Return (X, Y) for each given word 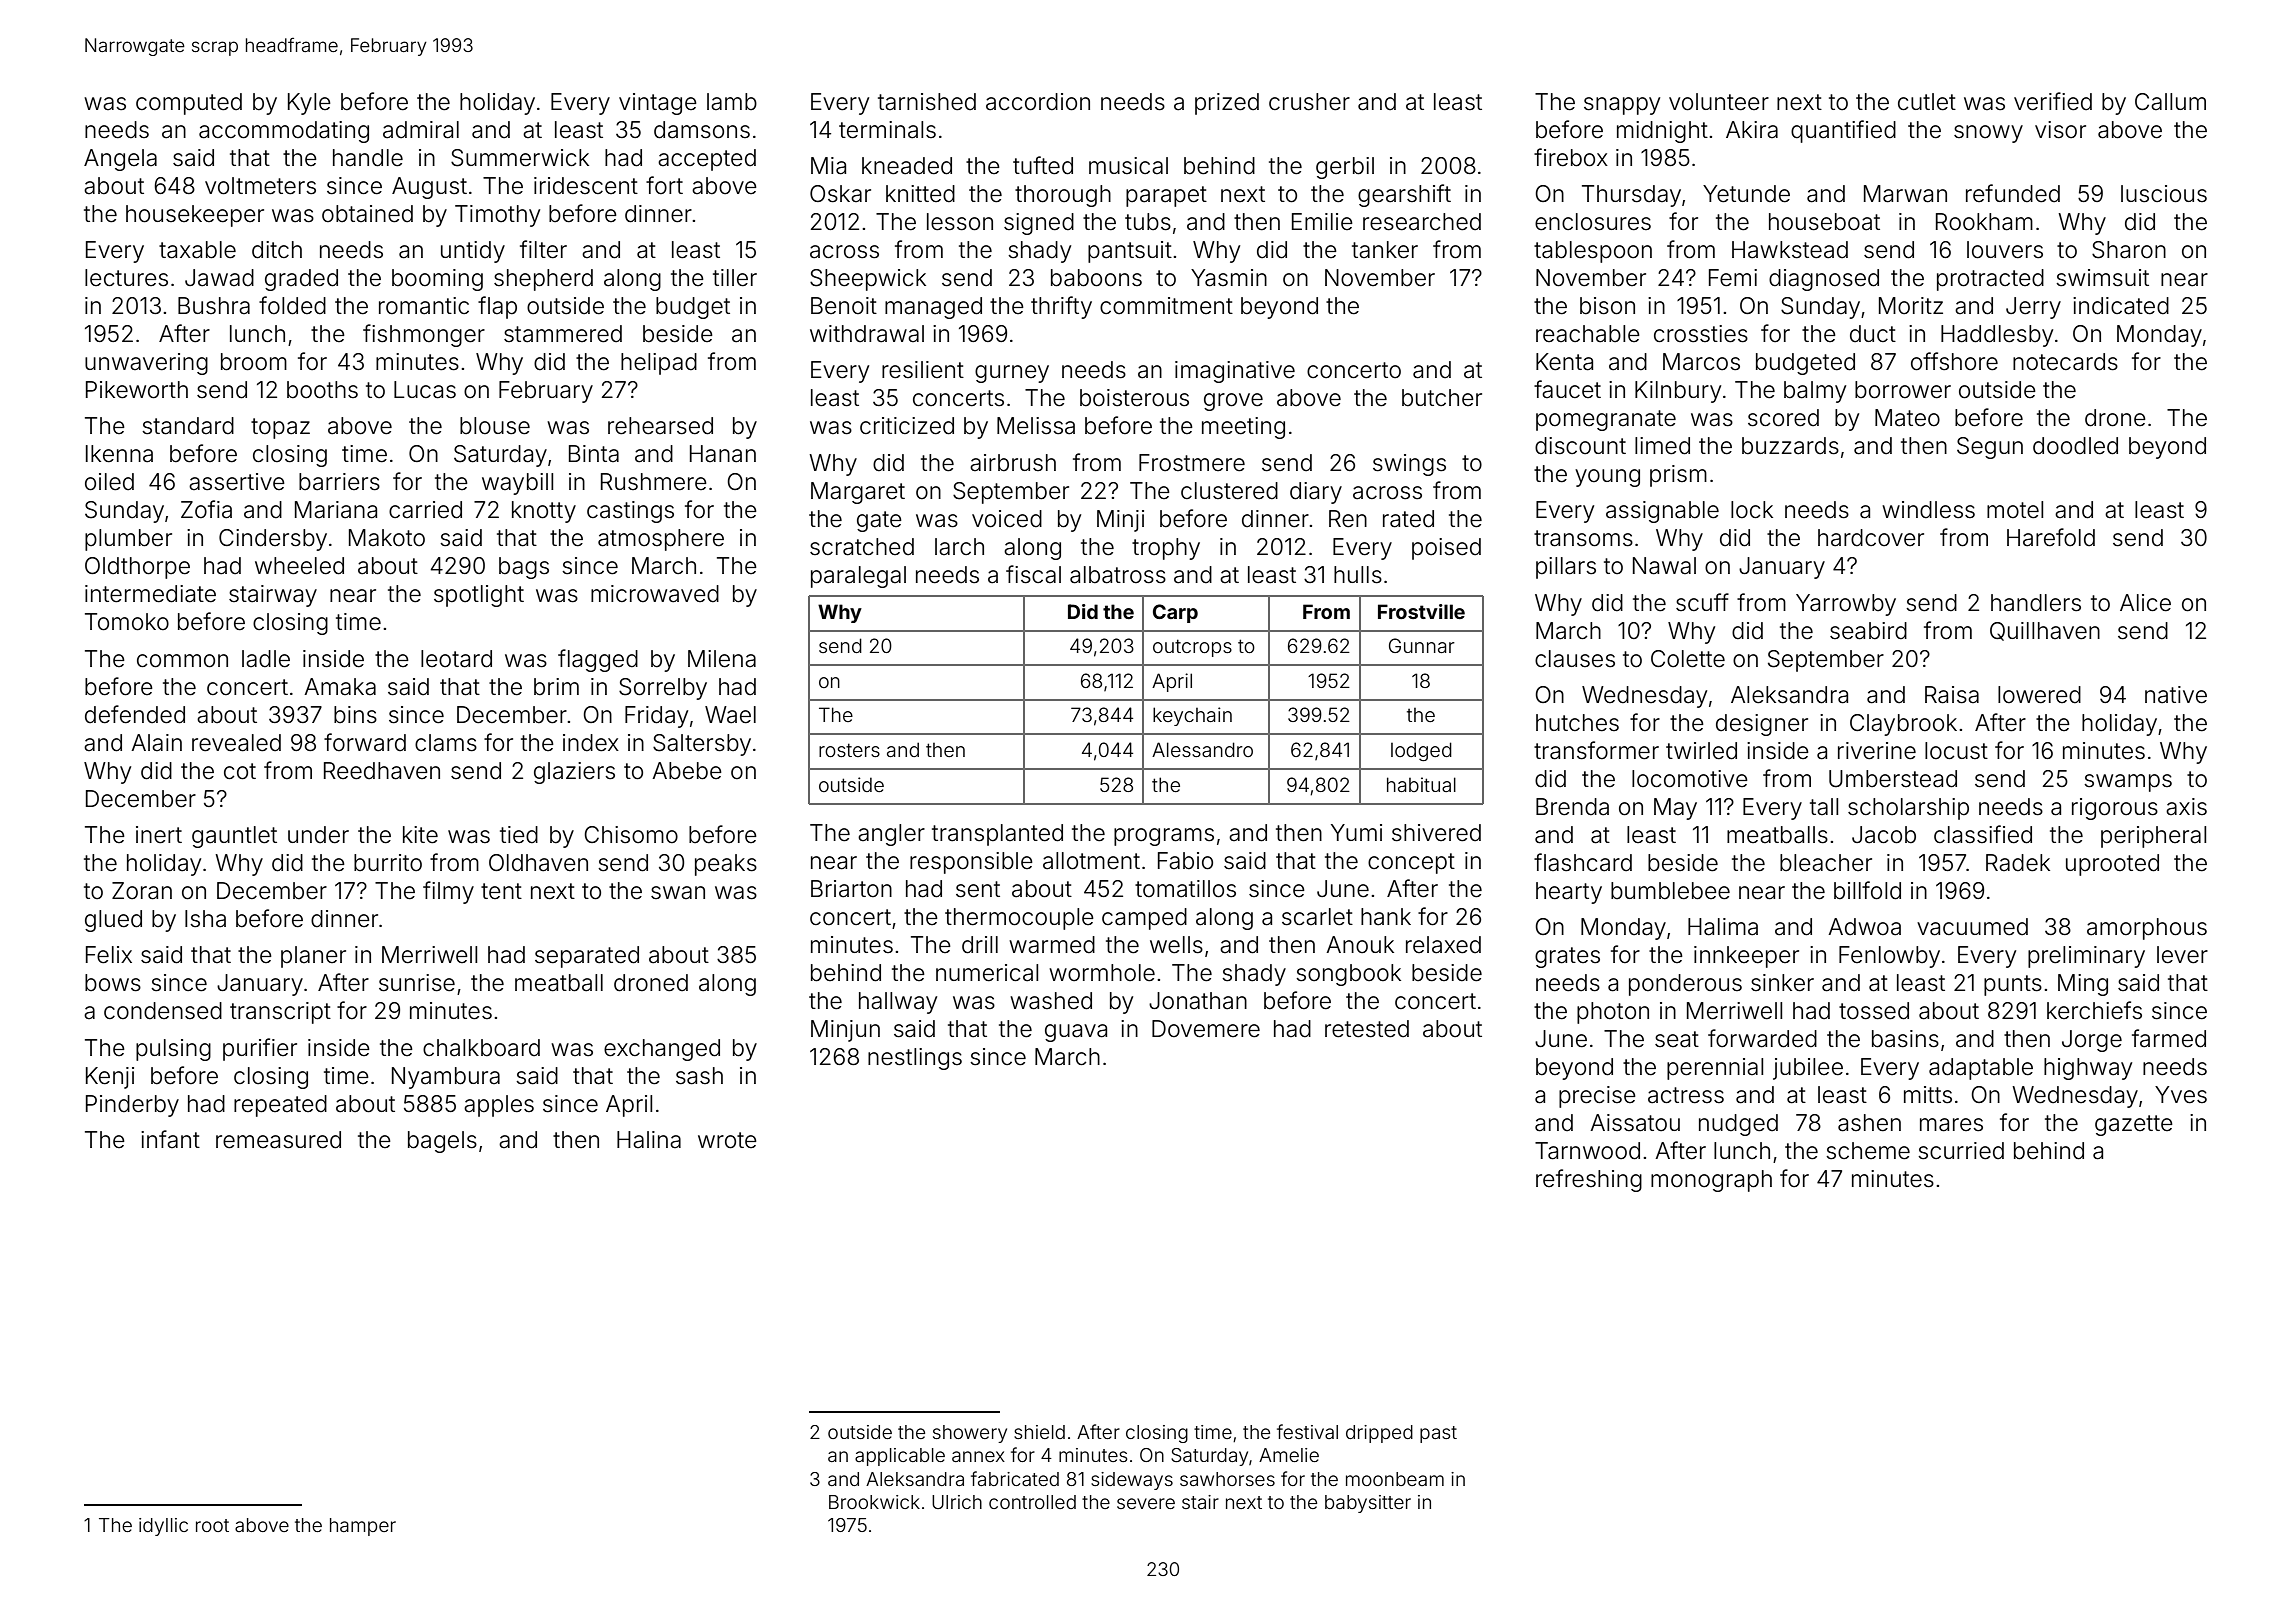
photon (1613, 1013)
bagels (442, 1142)
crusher (1309, 102)
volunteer (1719, 102)
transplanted (997, 835)
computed (189, 104)
